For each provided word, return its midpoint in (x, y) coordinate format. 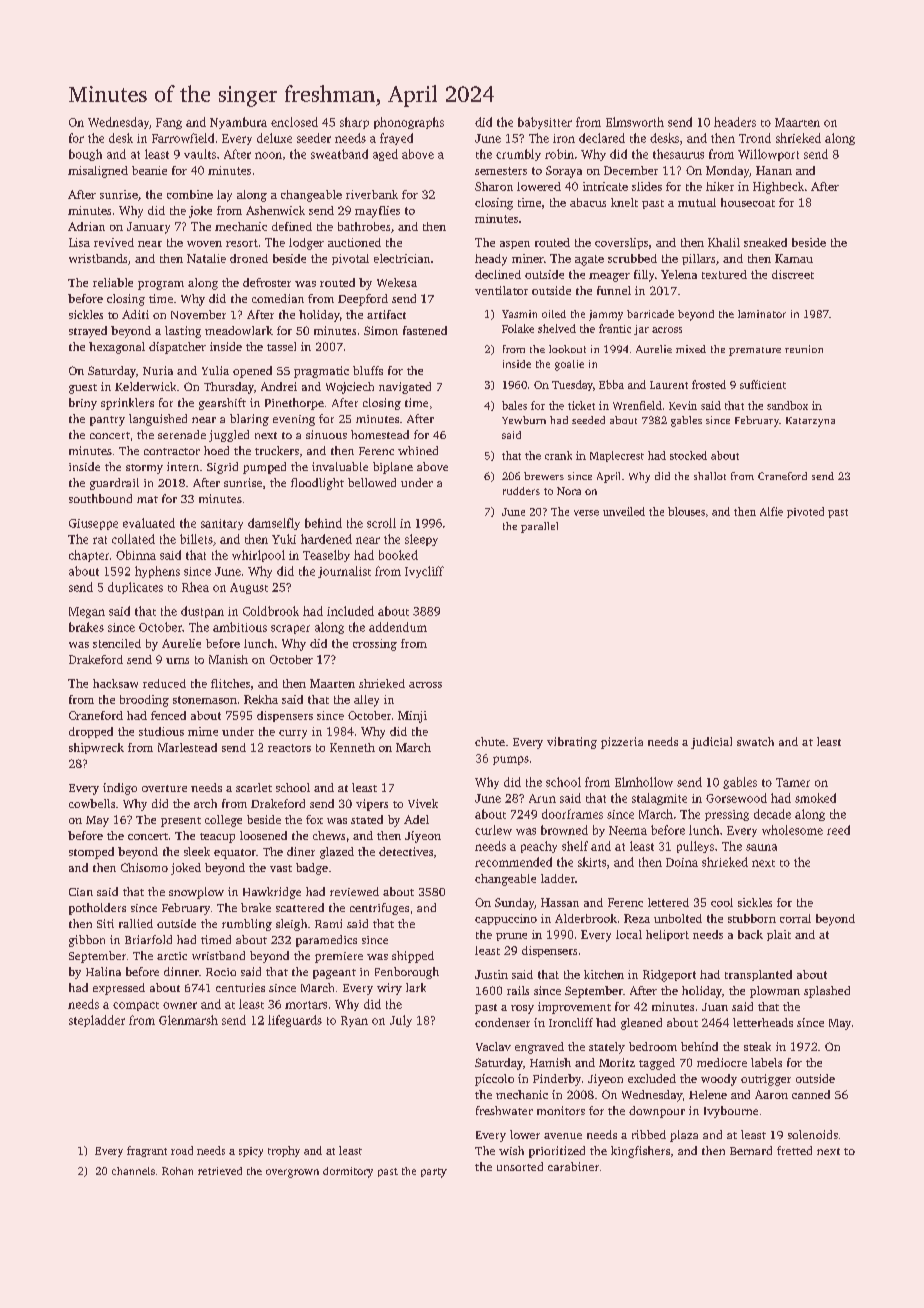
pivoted (805, 512)
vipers (372, 805)
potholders (97, 909)
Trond (755, 138)
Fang (169, 123)
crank (558, 455)
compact (136, 1006)
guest (83, 389)
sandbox (787, 405)
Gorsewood (736, 798)
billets (196, 539)
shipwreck (96, 748)
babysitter (545, 123)
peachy (539, 847)
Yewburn (524, 420)
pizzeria (622, 743)
